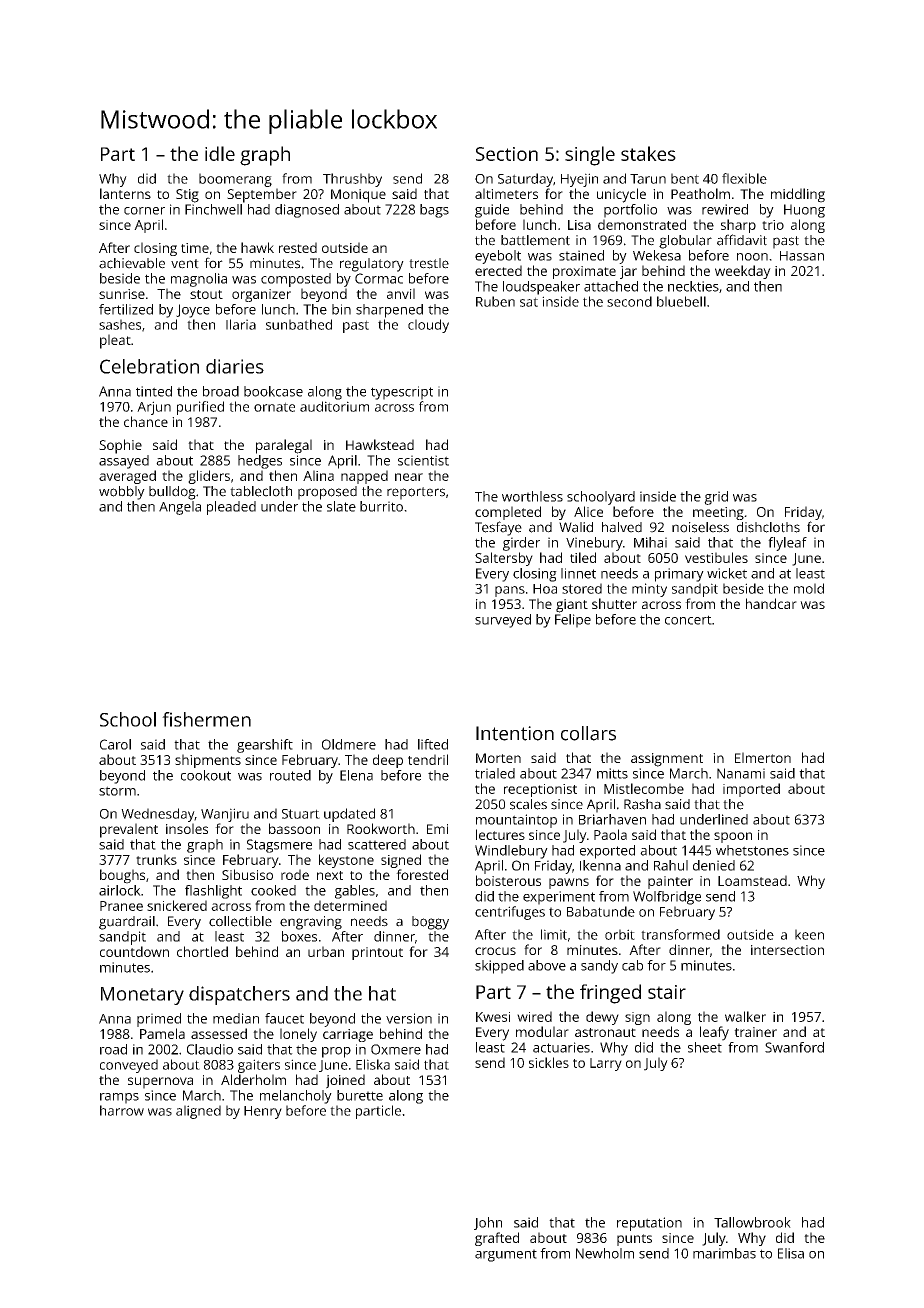  Describe the element at coordinates (402, 393) in the screenshot. I see `typescript` at that location.
